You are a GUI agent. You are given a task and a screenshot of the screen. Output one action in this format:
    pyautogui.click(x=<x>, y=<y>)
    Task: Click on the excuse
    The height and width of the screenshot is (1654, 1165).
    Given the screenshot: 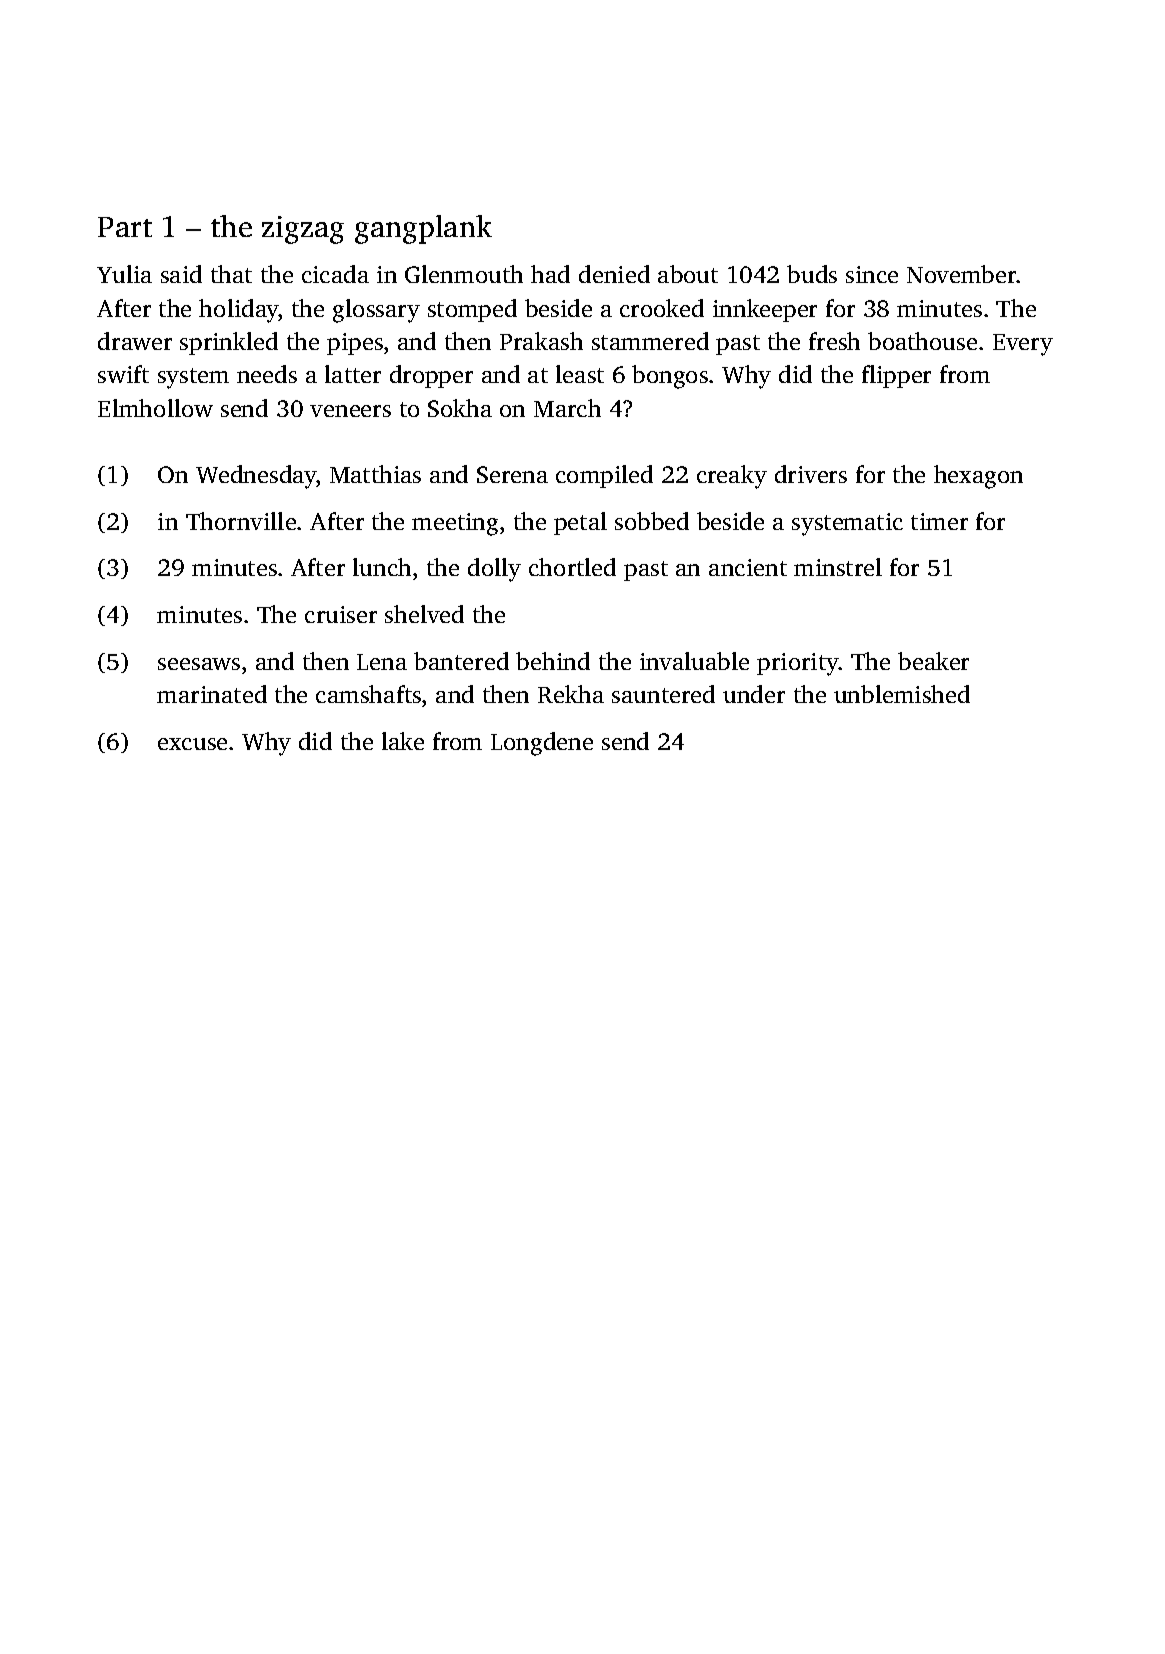 What is the action you would take?
    pyautogui.click(x=192, y=744)
